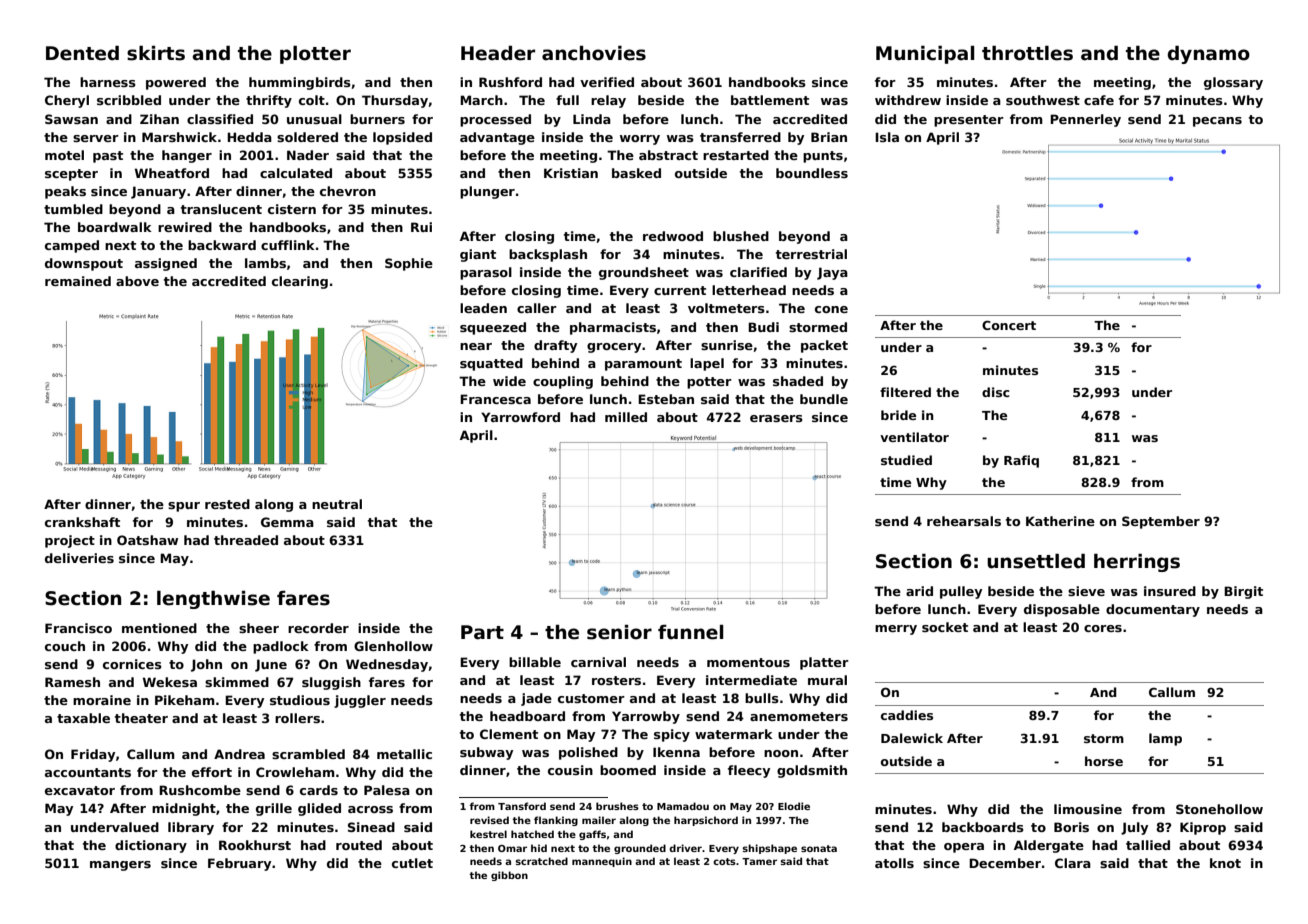 This screenshot has height=924, width=1308. Describe the element at coordinates (156, 53) in the screenshot. I see `skirts` at that location.
